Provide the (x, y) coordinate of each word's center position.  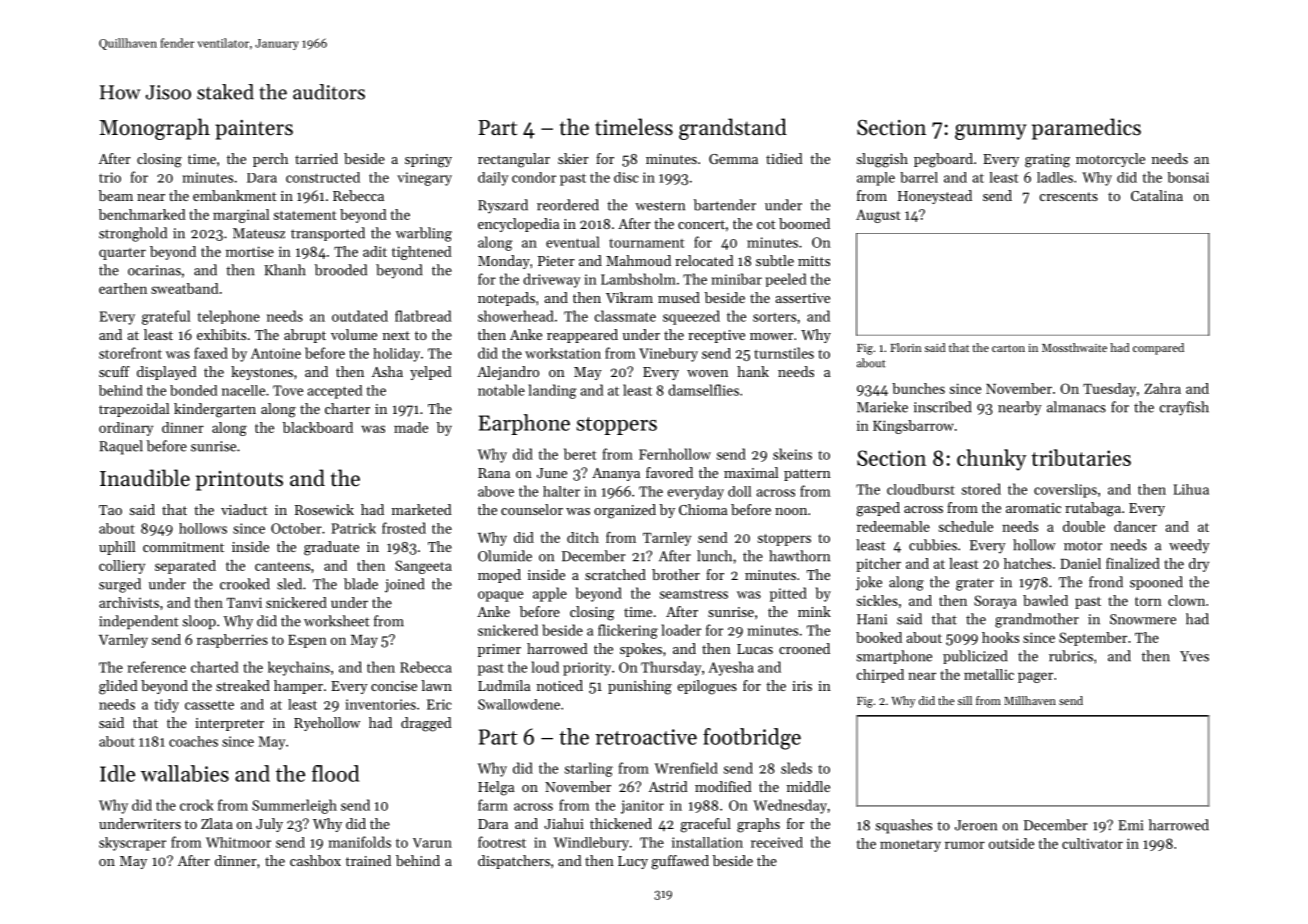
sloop (199, 622)
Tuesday (1109, 390)
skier (573, 158)
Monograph (154, 129)
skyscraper (132, 844)
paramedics (1086, 129)
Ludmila (504, 685)
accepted (334, 392)
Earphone (524, 424)
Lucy (633, 862)
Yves (1194, 656)
